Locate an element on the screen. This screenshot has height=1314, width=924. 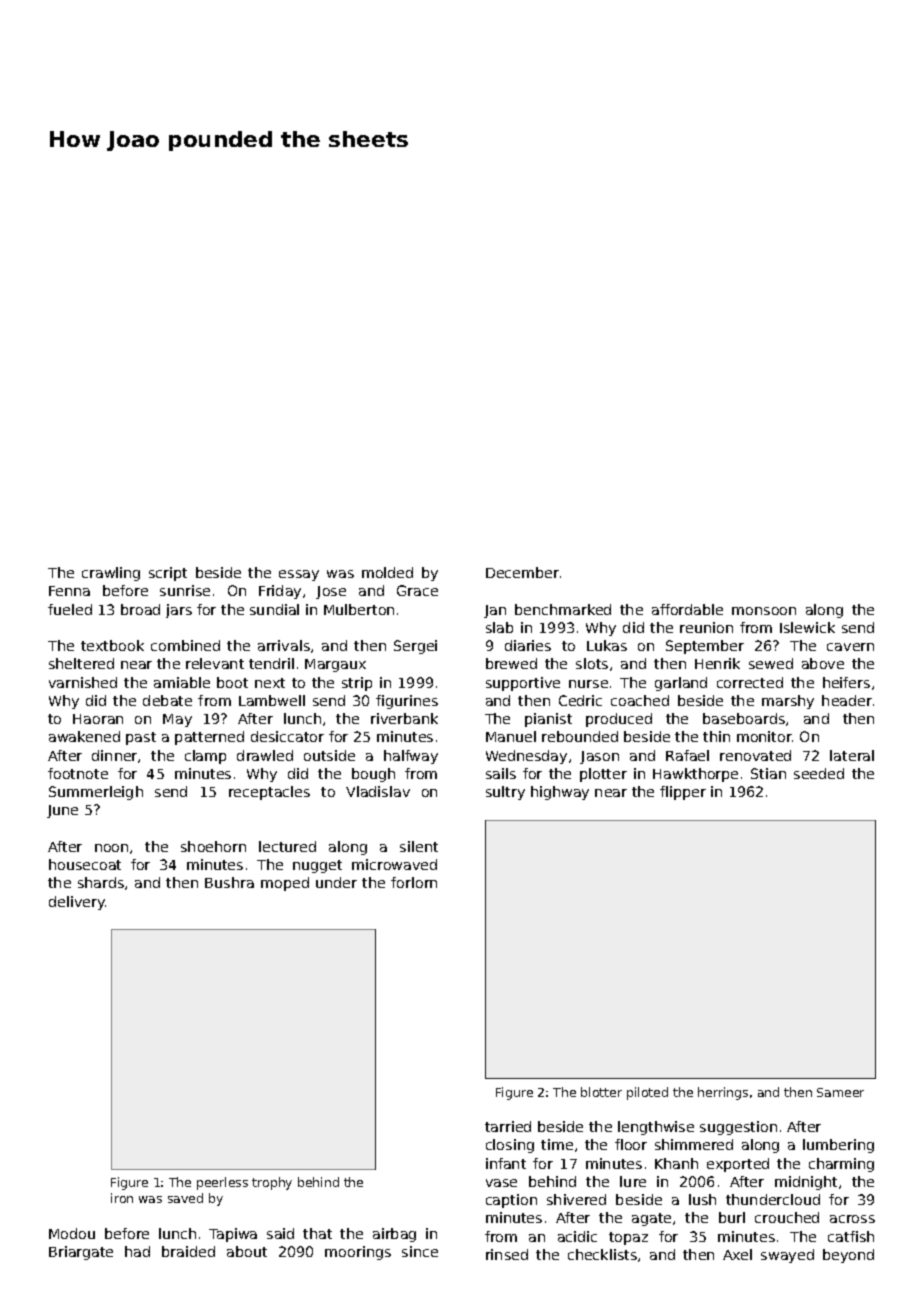
shards is located at coordinates (101, 882).
